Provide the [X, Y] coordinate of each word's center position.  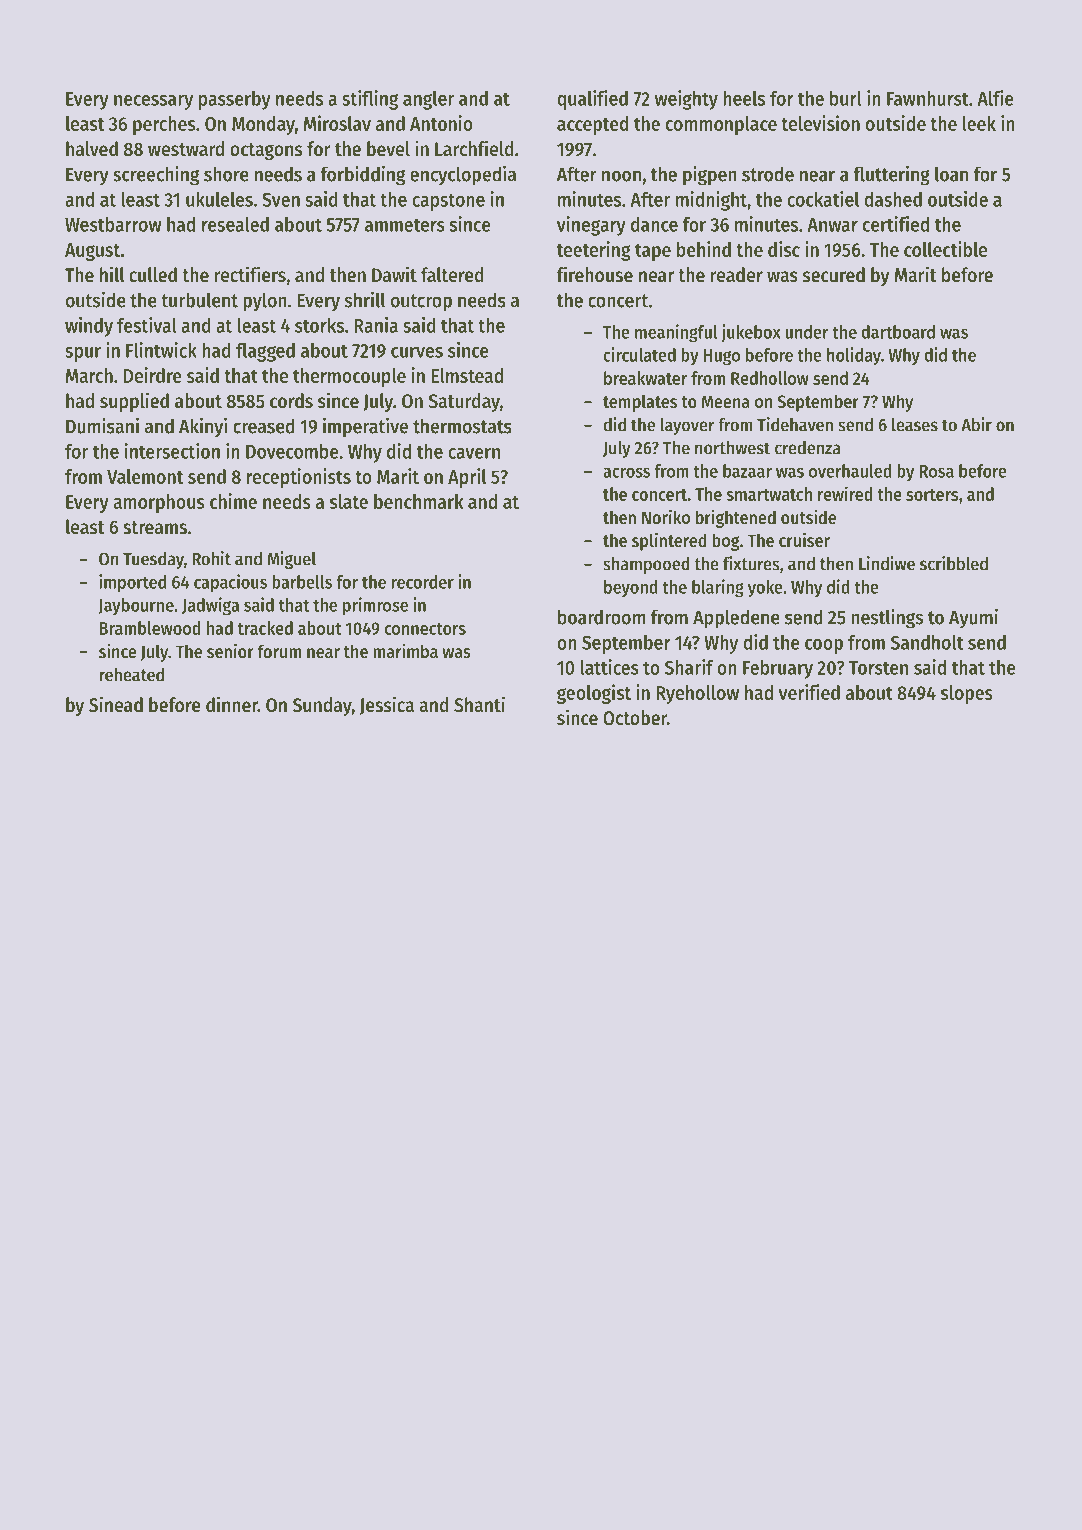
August [92, 252]
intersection [172, 451]
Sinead [116, 704]
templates [640, 403]
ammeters [405, 225]
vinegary [591, 226]
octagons [266, 151]
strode [768, 174]
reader [737, 275]
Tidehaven [795, 424]
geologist [594, 694]
